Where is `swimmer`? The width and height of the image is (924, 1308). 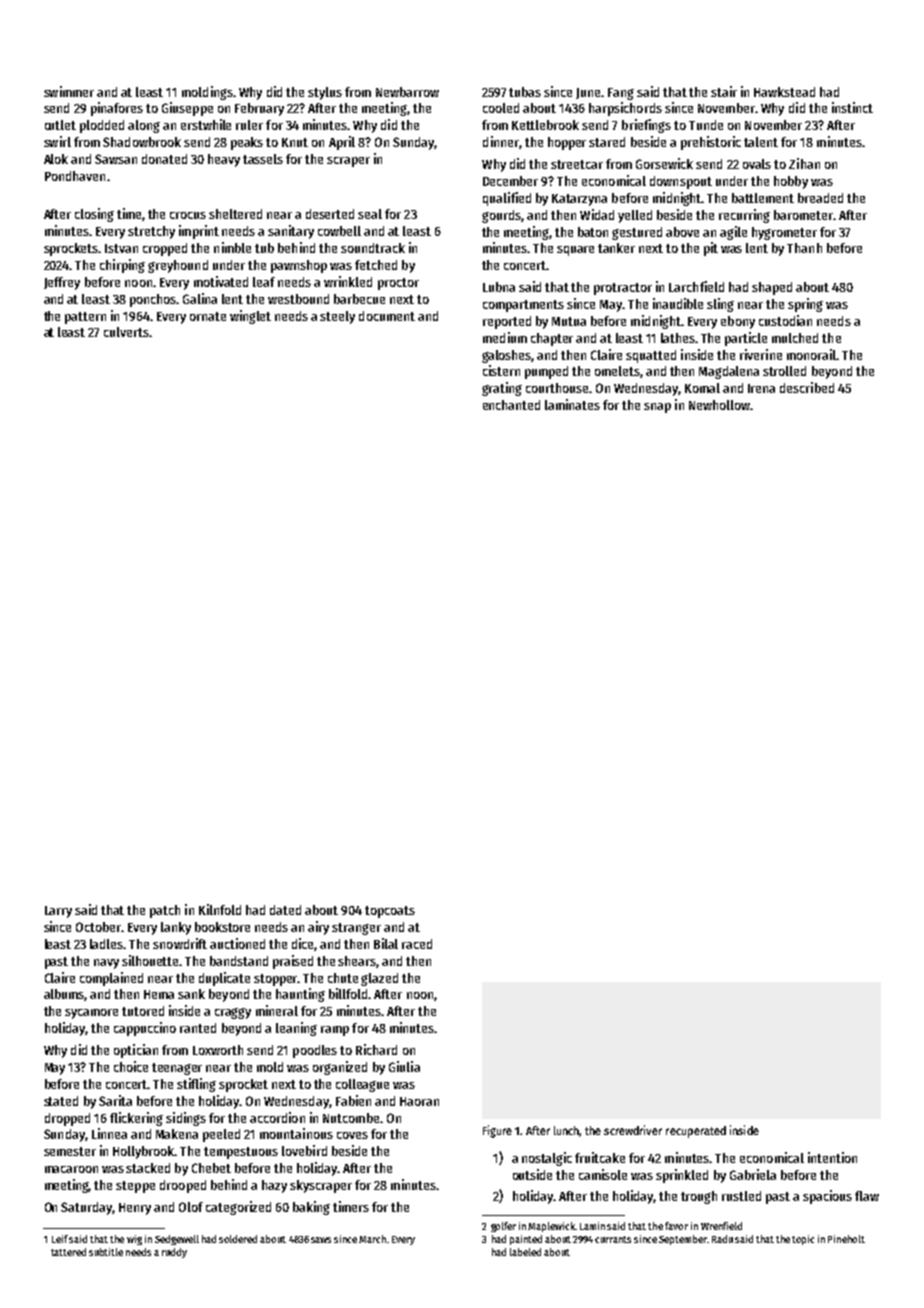 swimmer is located at coordinates (69, 91).
